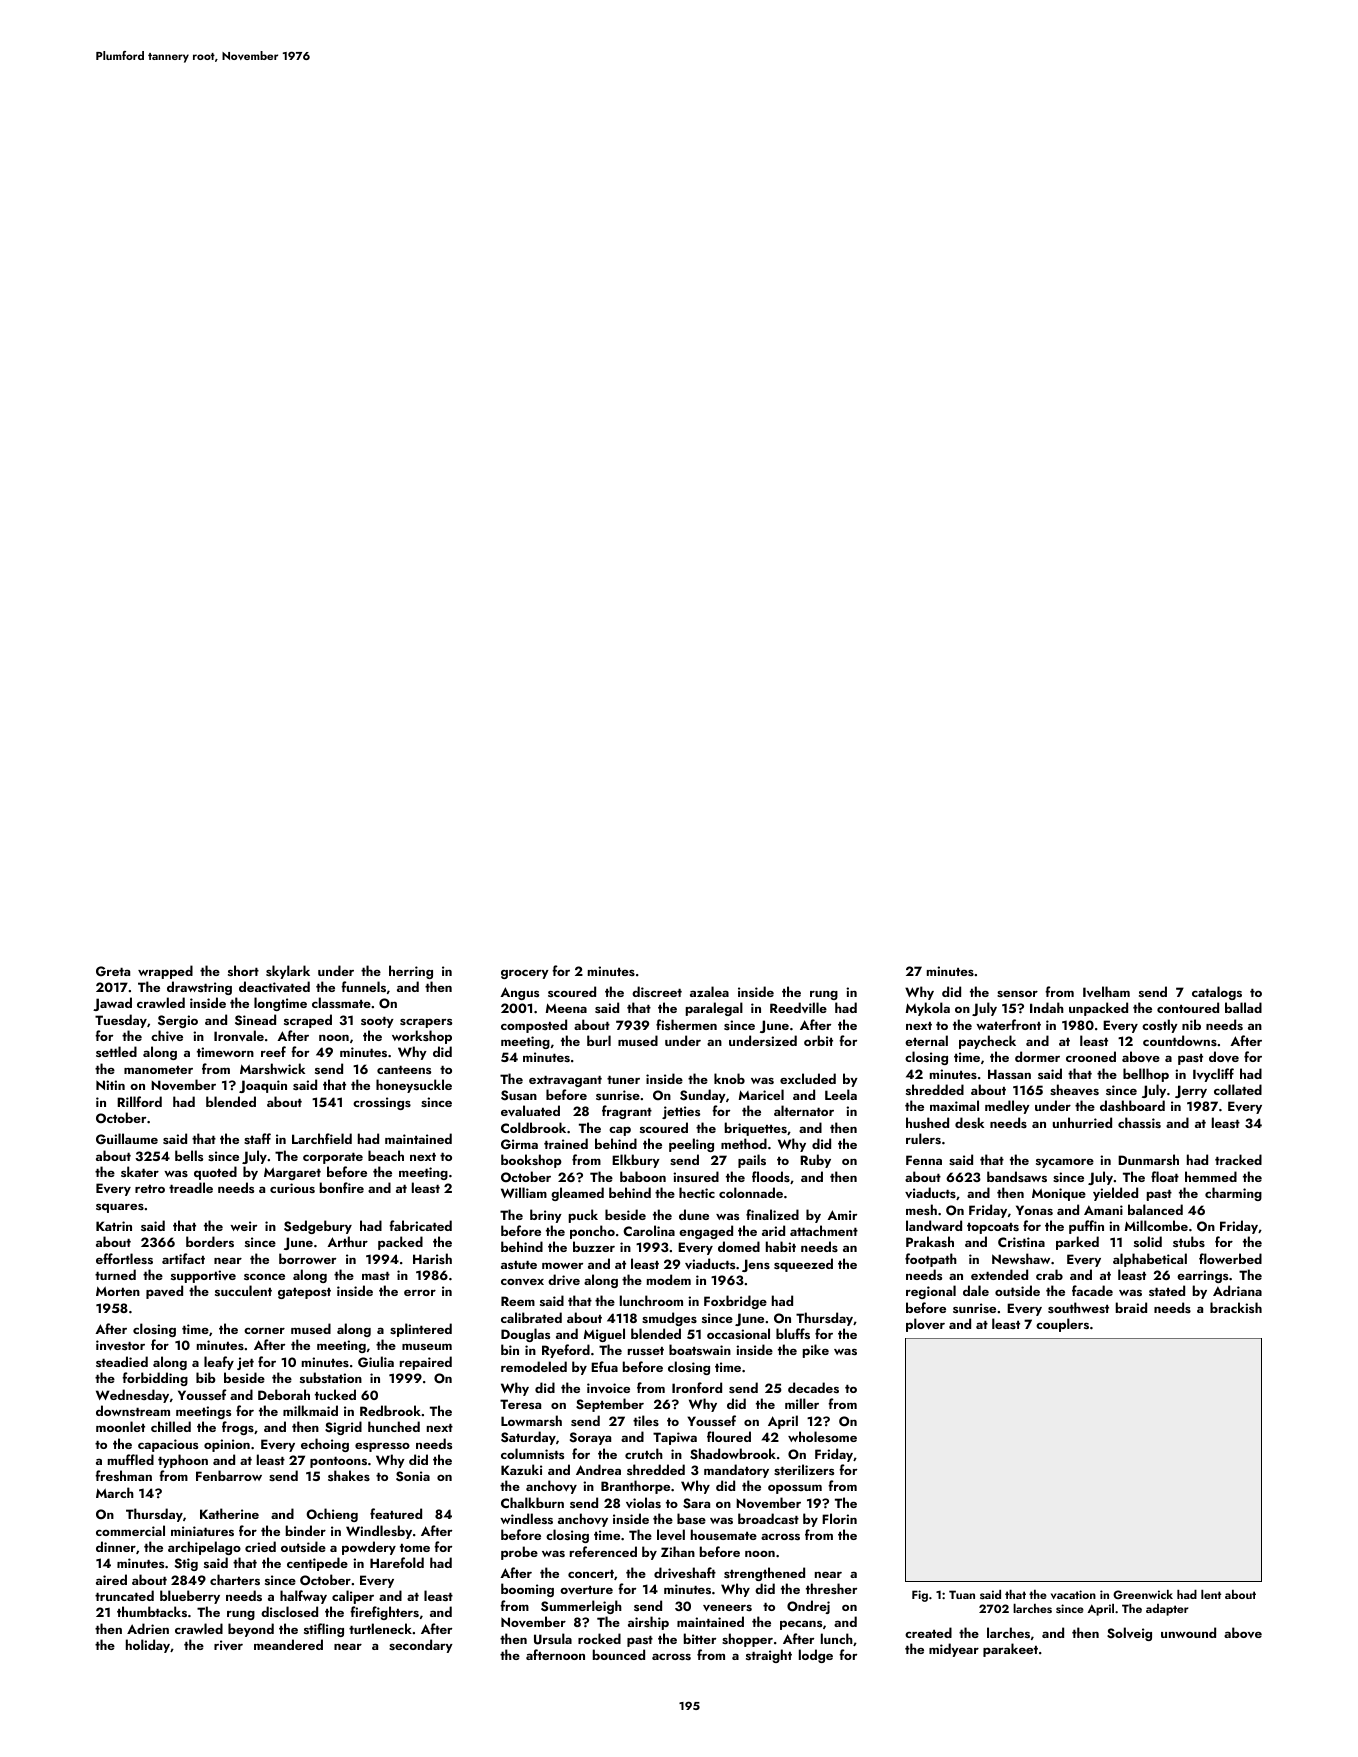  What do you see at coordinates (1188, 1632) in the document?
I see `unwound` at bounding box center [1188, 1632].
